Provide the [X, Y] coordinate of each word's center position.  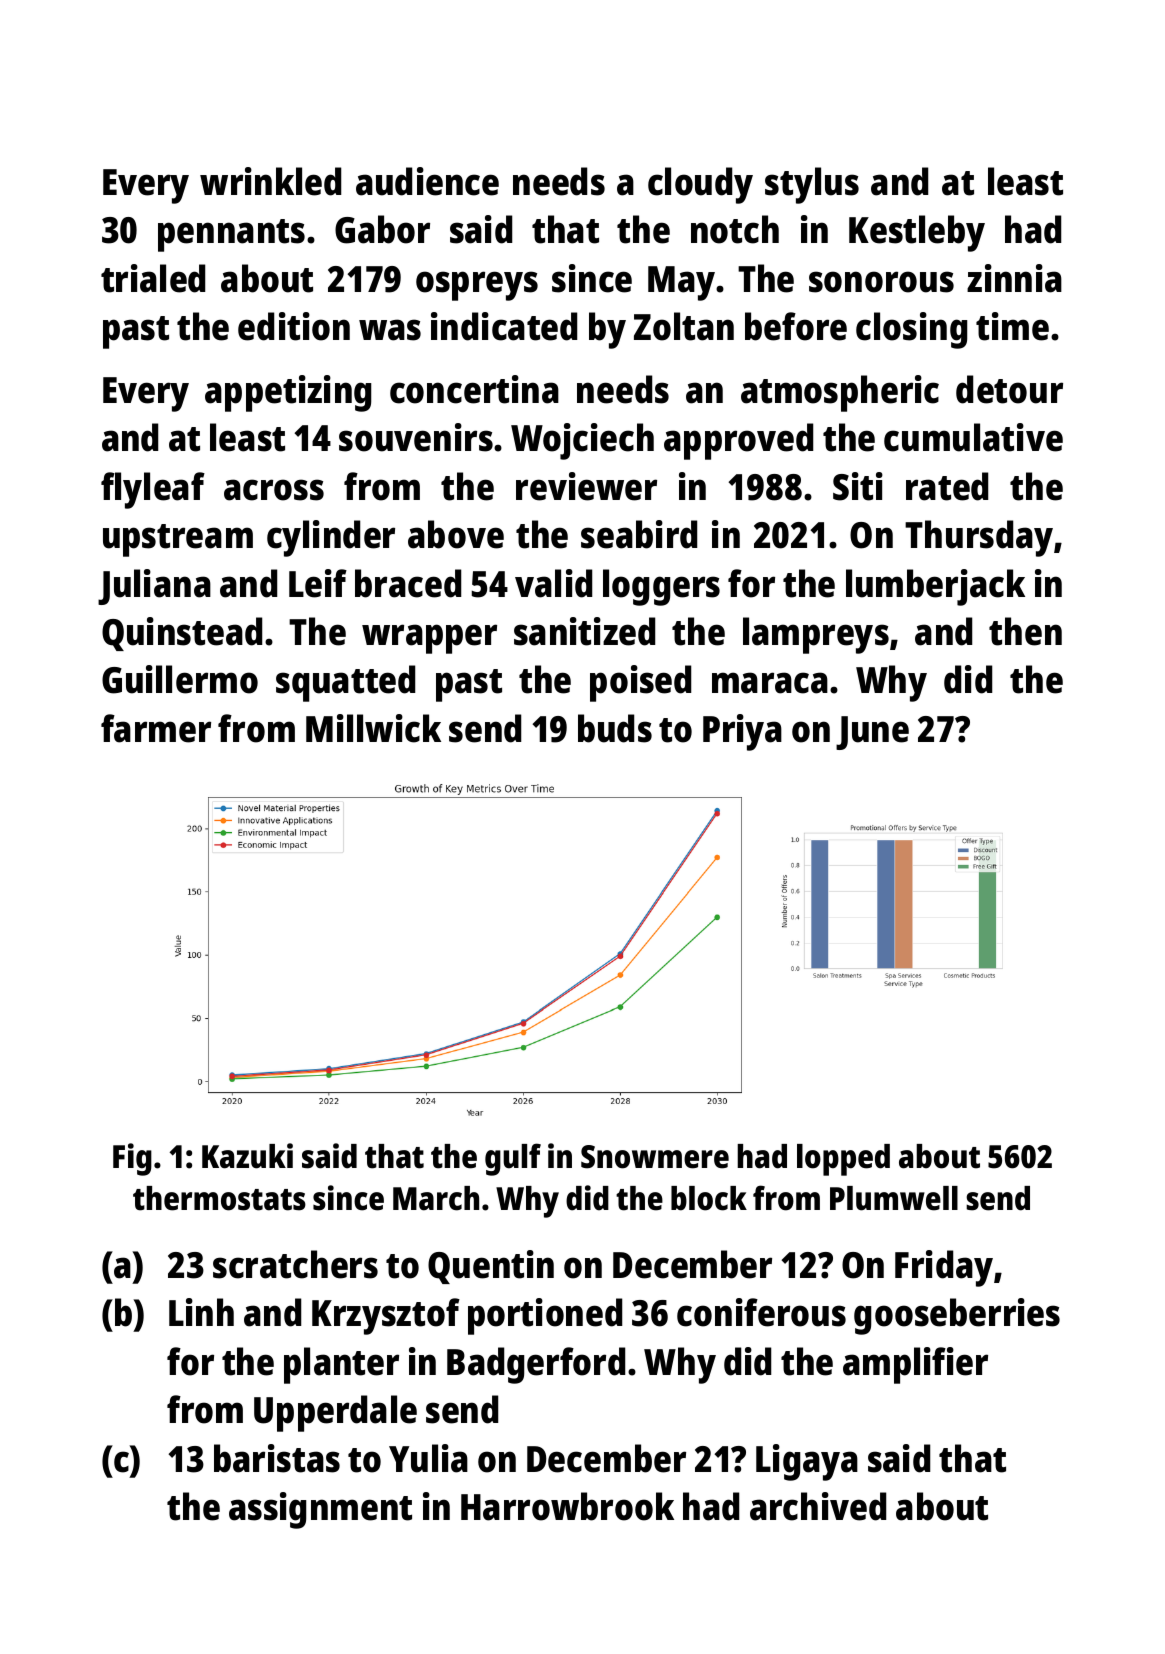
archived [818, 1506]
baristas [277, 1458]
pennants [231, 235]
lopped [843, 1160]
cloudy [700, 185]
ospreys [477, 286]
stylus [812, 185]
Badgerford [536, 1365]
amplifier [915, 1365]
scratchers [295, 1264]
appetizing [288, 393]
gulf [513, 1159]
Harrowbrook [567, 1506]
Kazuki [247, 1156]
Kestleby [917, 233]
